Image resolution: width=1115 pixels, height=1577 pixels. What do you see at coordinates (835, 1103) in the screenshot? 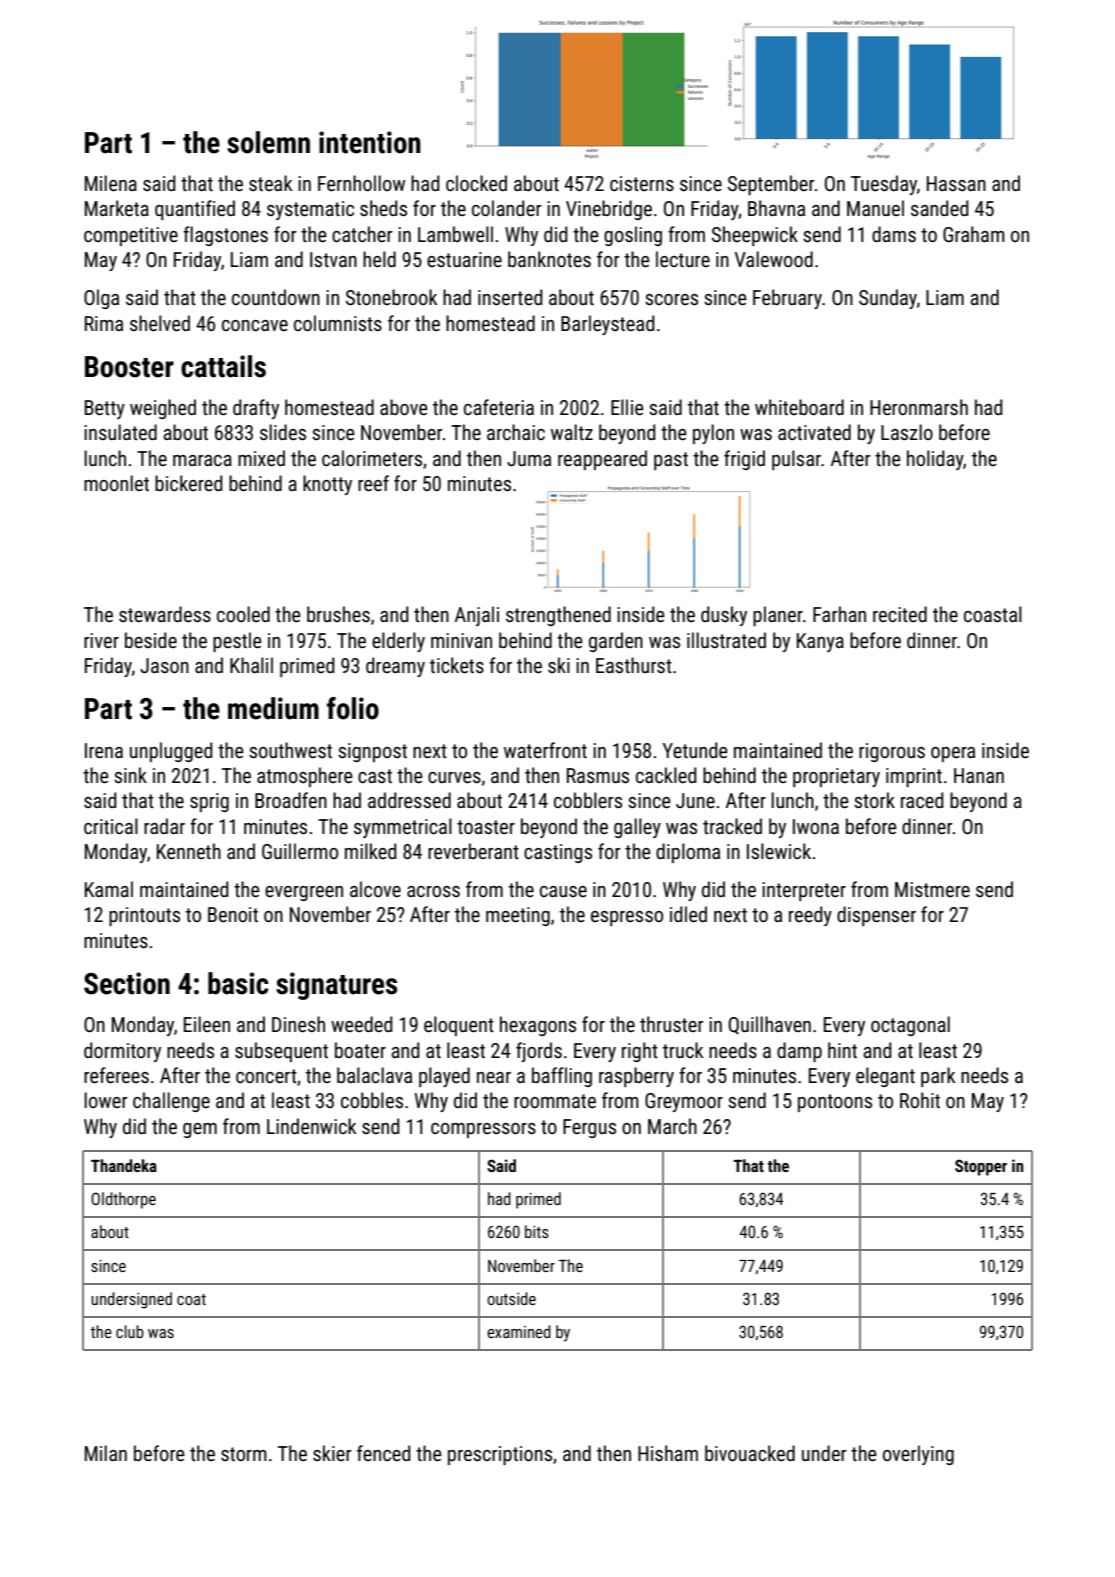
I see `pontoons` at bounding box center [835, 1103].
